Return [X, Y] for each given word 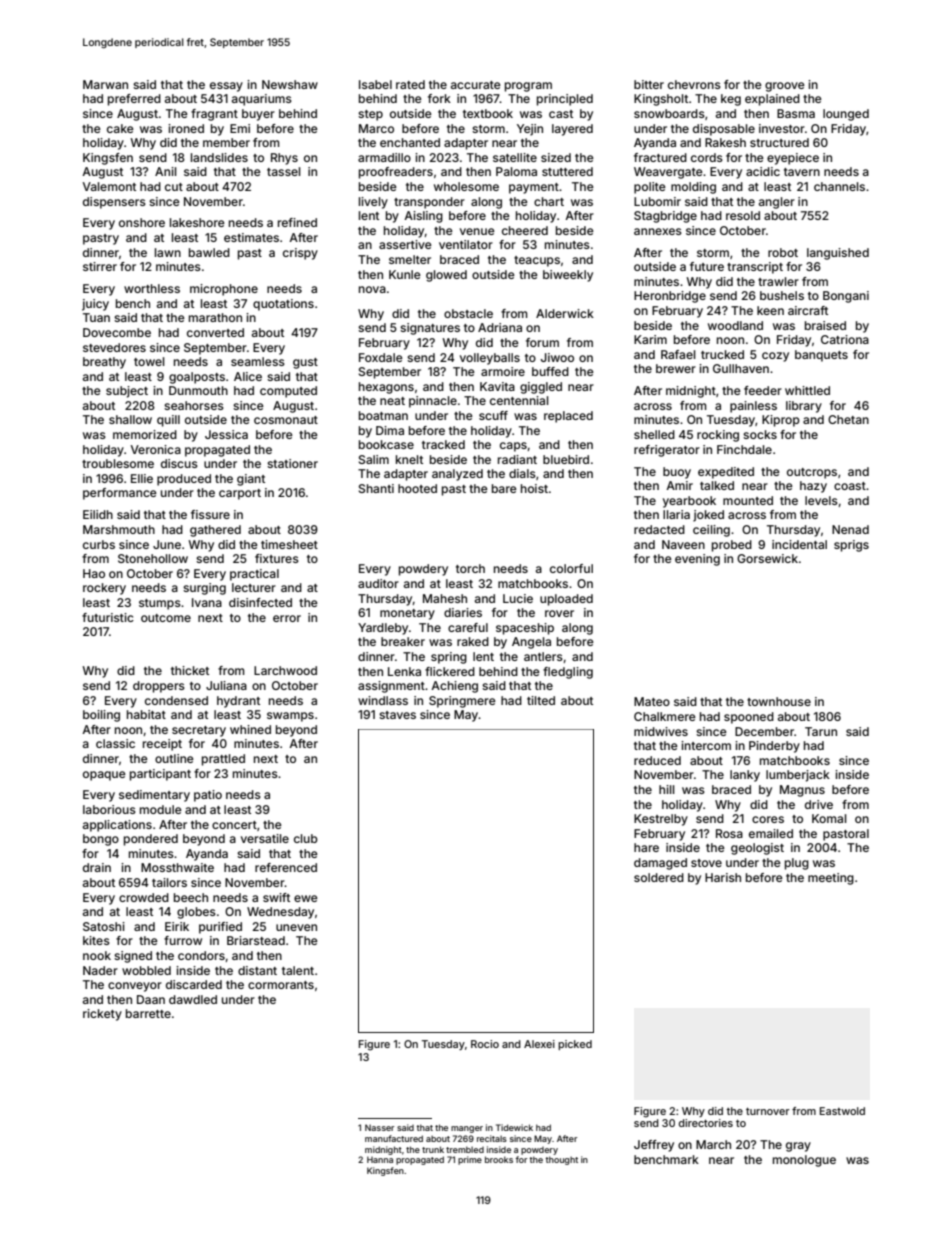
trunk [433, 1149]
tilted [541, 700]
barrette [148, 1013]
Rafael [678, 354]
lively [373, 203]
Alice [248, 376]
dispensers [114, 203]
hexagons [386, 388]
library [804, 407]
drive [819, 804]
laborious [109, 809]
